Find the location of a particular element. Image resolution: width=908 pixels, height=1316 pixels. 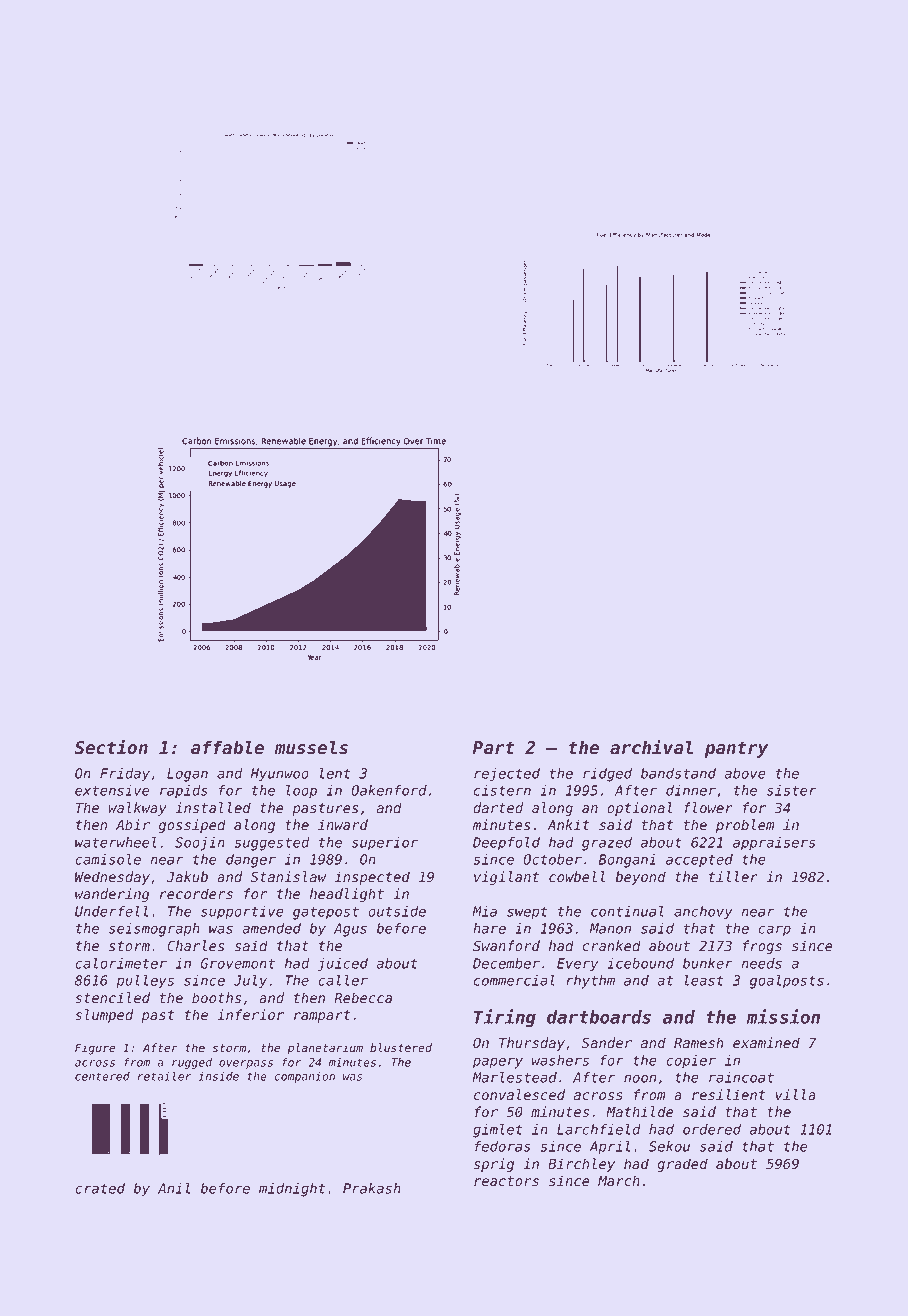

slumped is located at coordinates (104, 1016).
